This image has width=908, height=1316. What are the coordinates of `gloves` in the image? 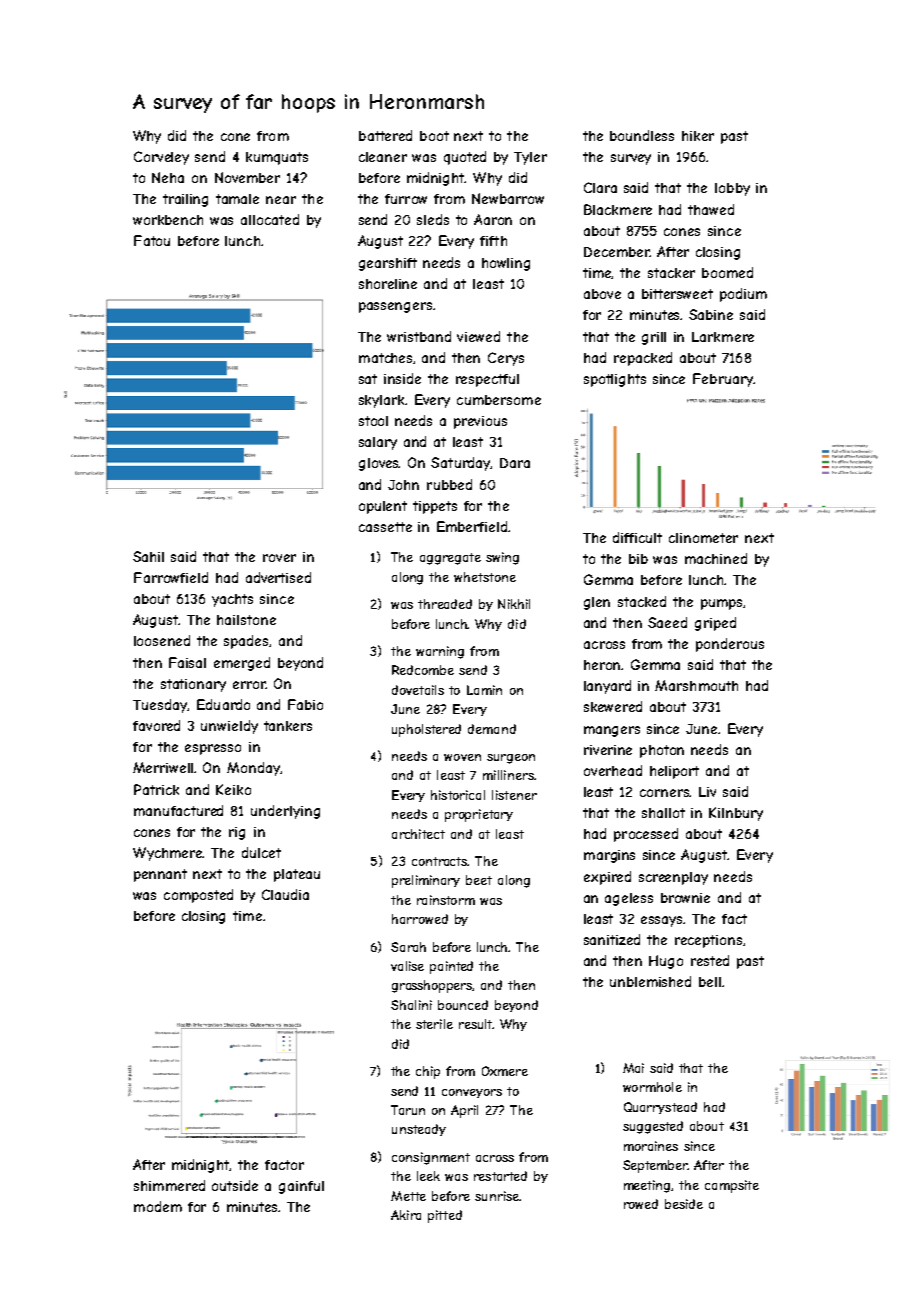 It's located at (379, 464).
